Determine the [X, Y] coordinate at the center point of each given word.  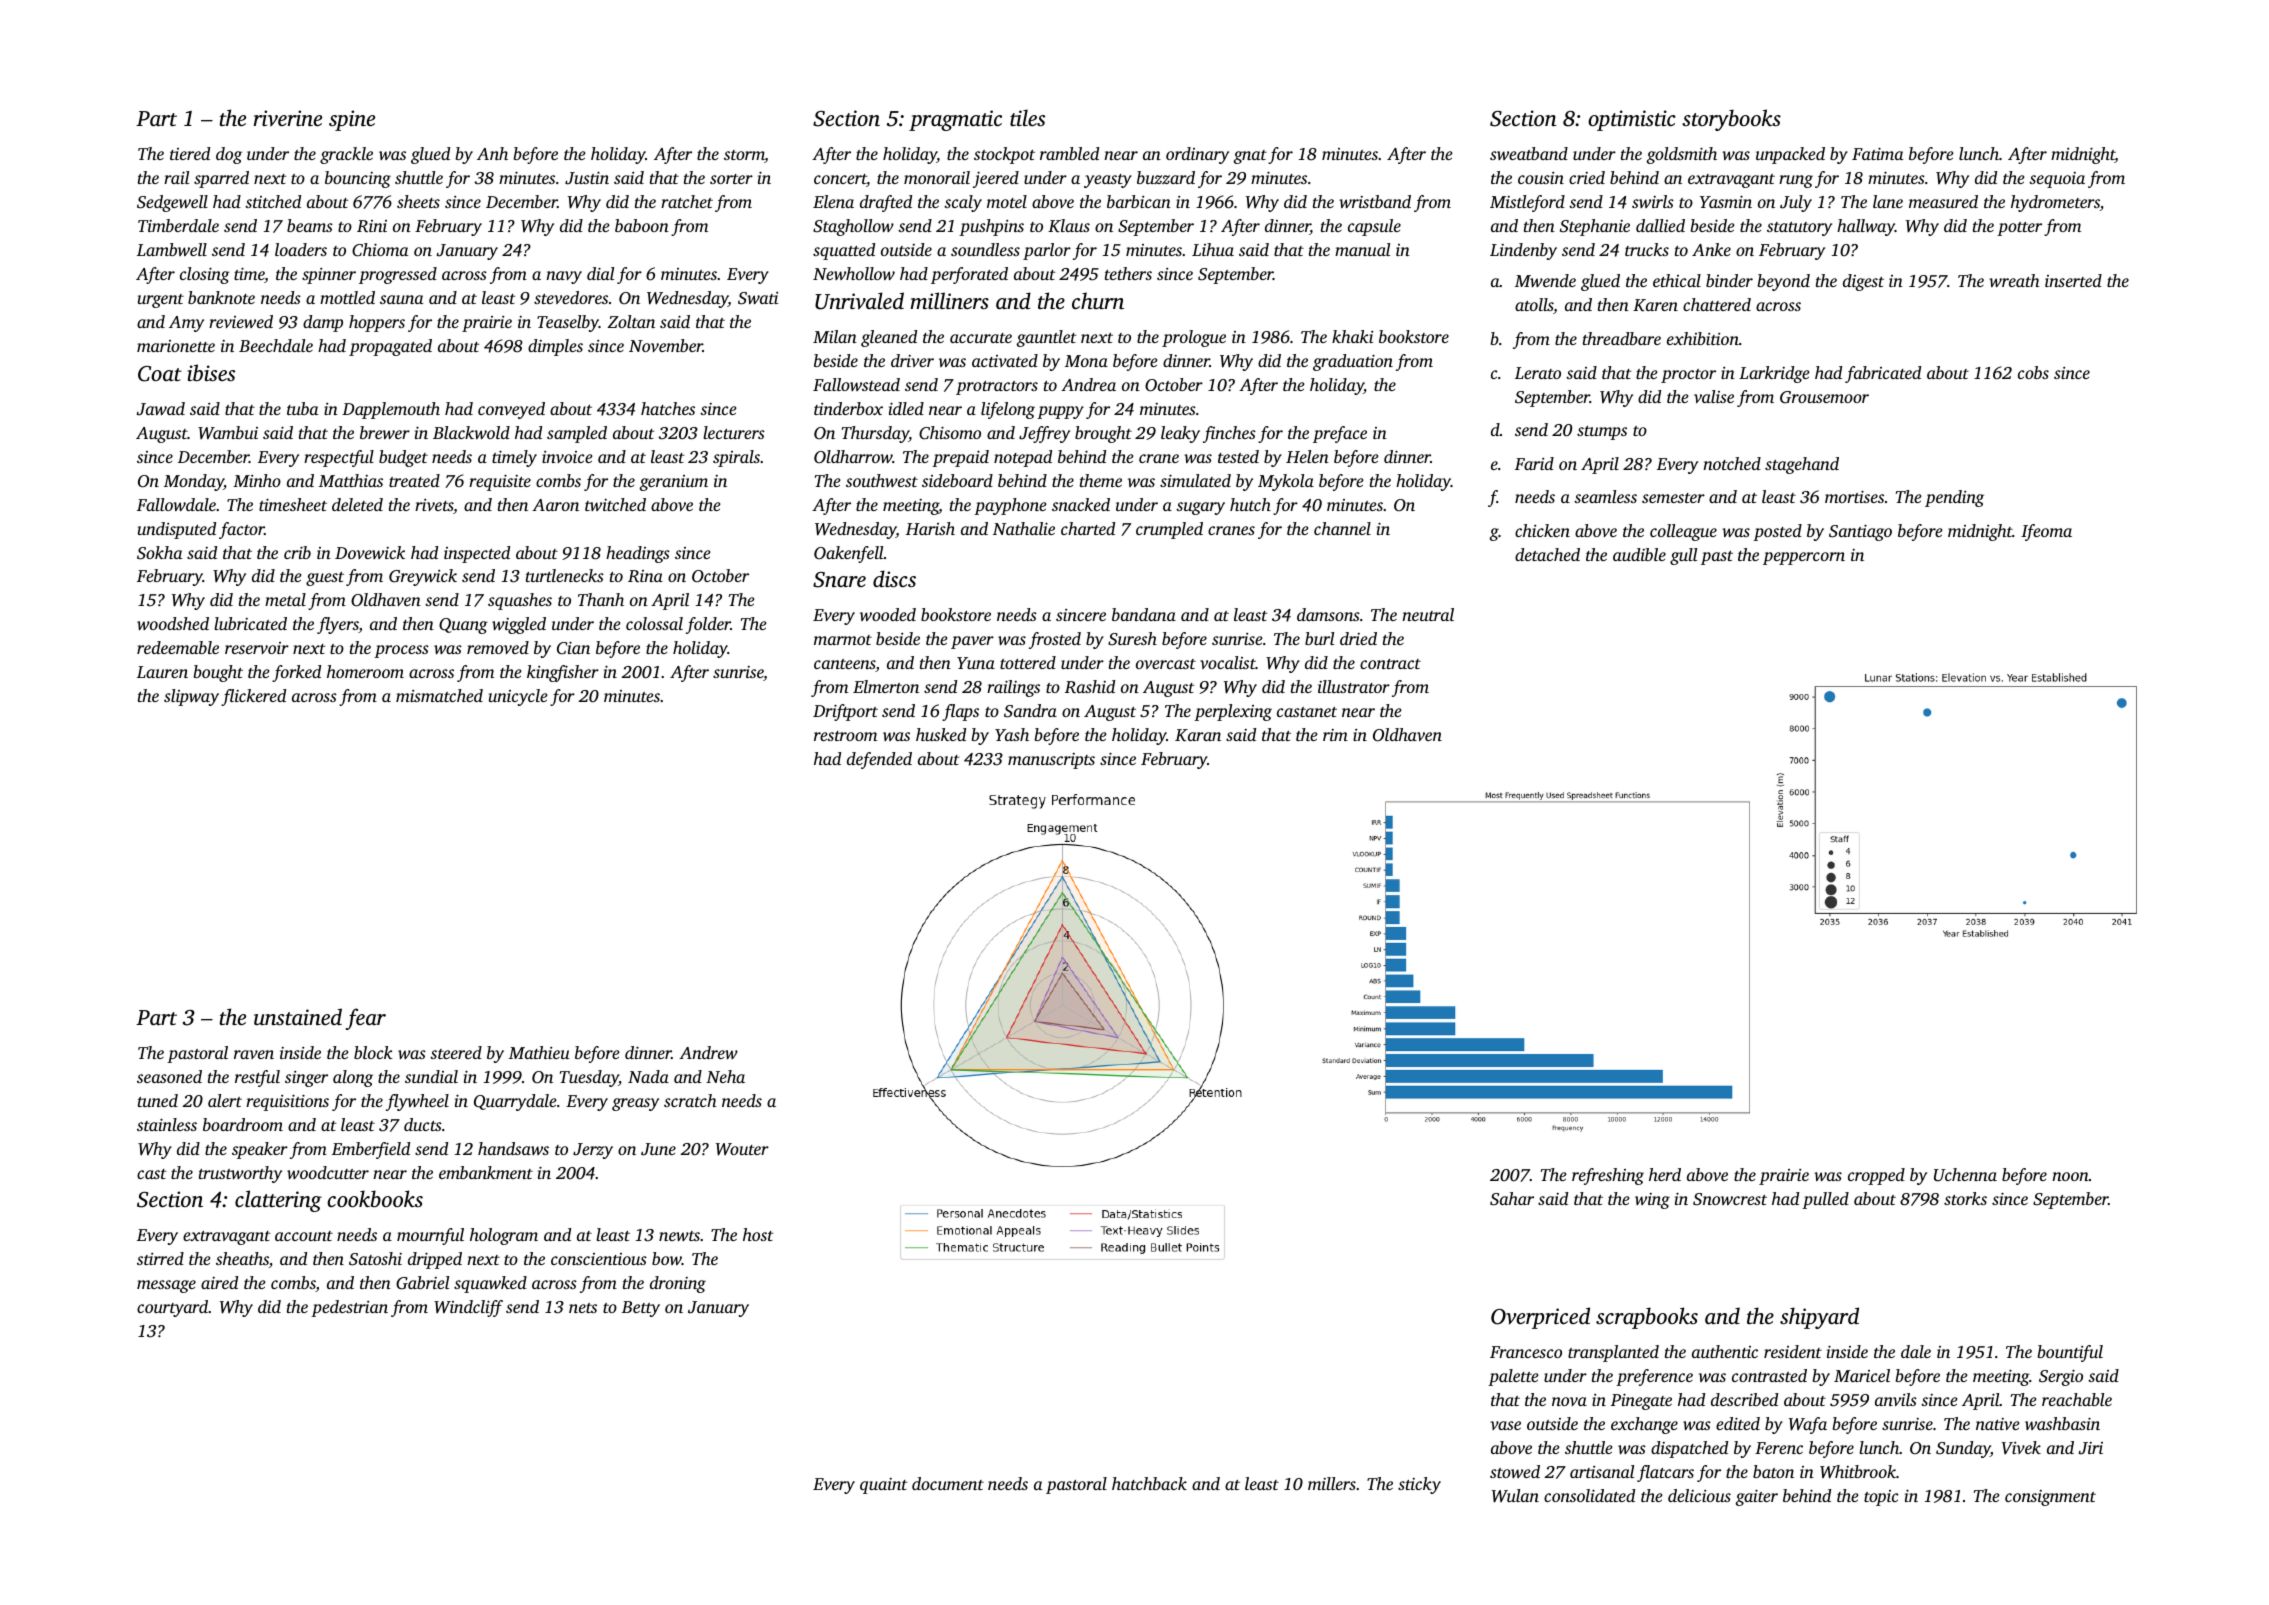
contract [1390, 664]
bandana [1144, 614]
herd [1665, 1174]
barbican [1139, 201]
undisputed [177, 530]
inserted [2073, 280]
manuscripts [1051, 761]
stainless [167, 1124]
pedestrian [349, 1308]
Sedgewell [172, 203]
